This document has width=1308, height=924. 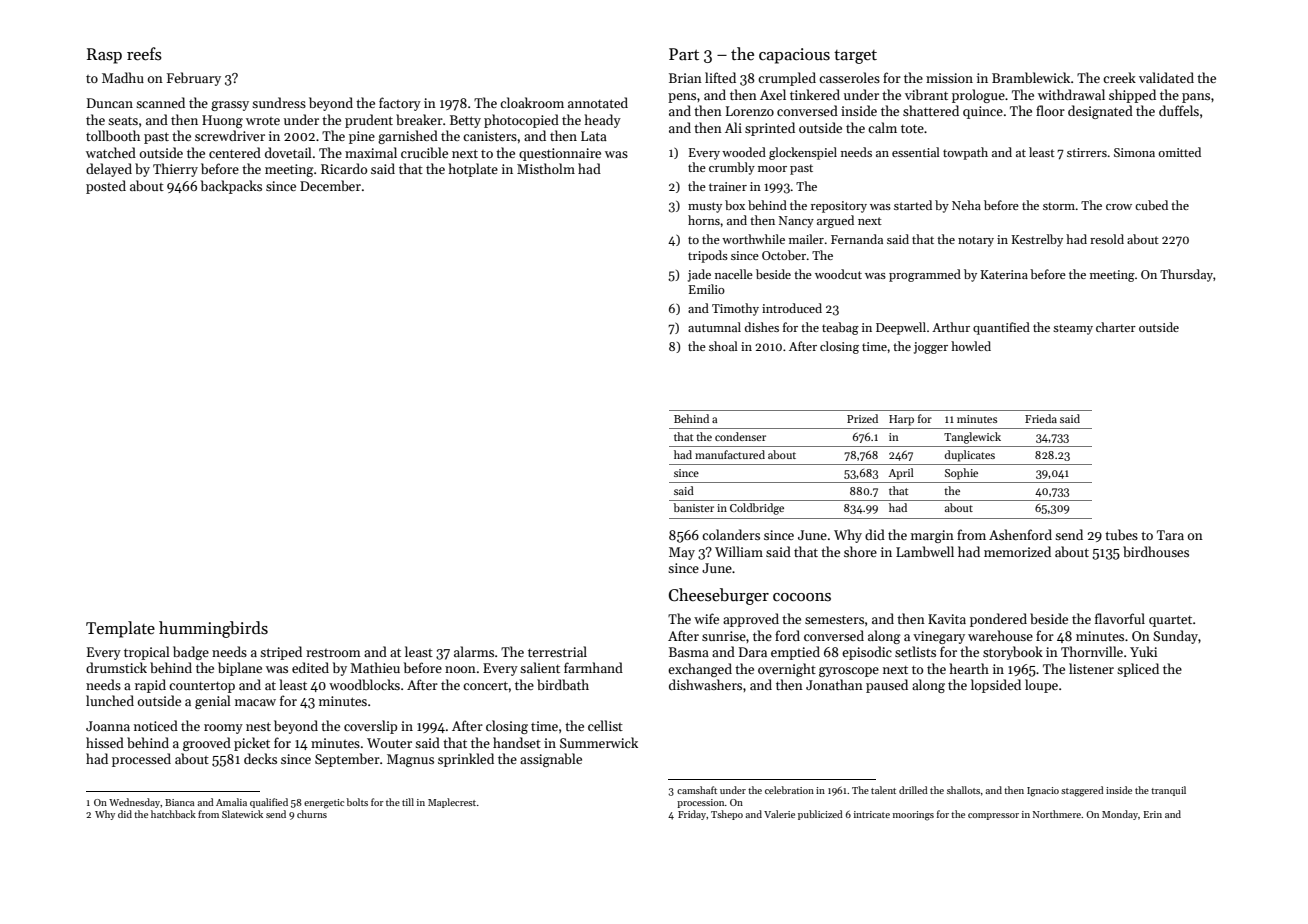 What do you see at coordinates (110, 103) in the document?
I see `Duncan` at bounding box center [110, 103].
